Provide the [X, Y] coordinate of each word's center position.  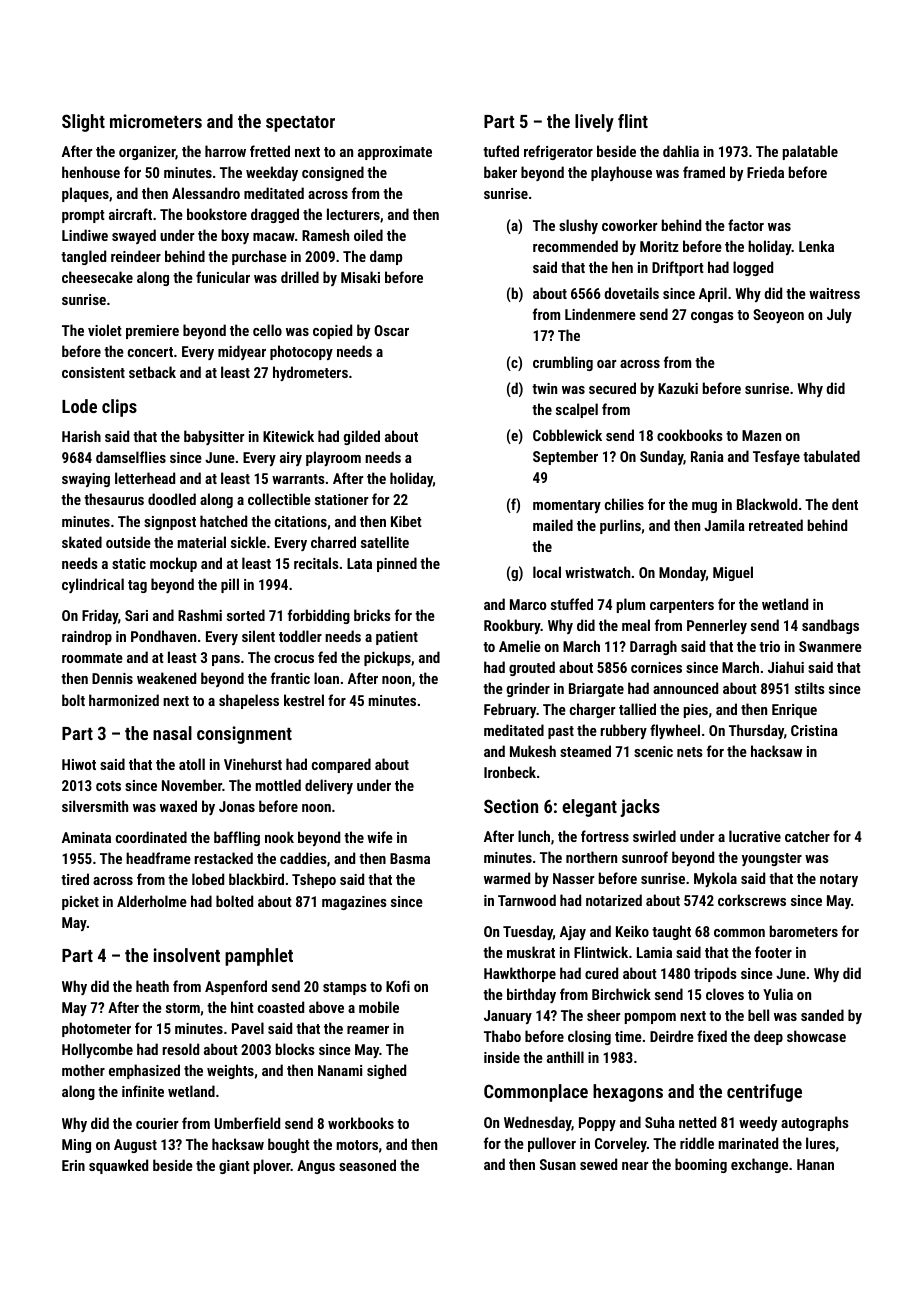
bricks [372, 615]
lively [594, 123]
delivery [329, 786]
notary [839, 880]
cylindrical [93, 585]
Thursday [756, 731]
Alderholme [152, 901]
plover [272, 1166]
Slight [83, 123]
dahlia [681, 151]
